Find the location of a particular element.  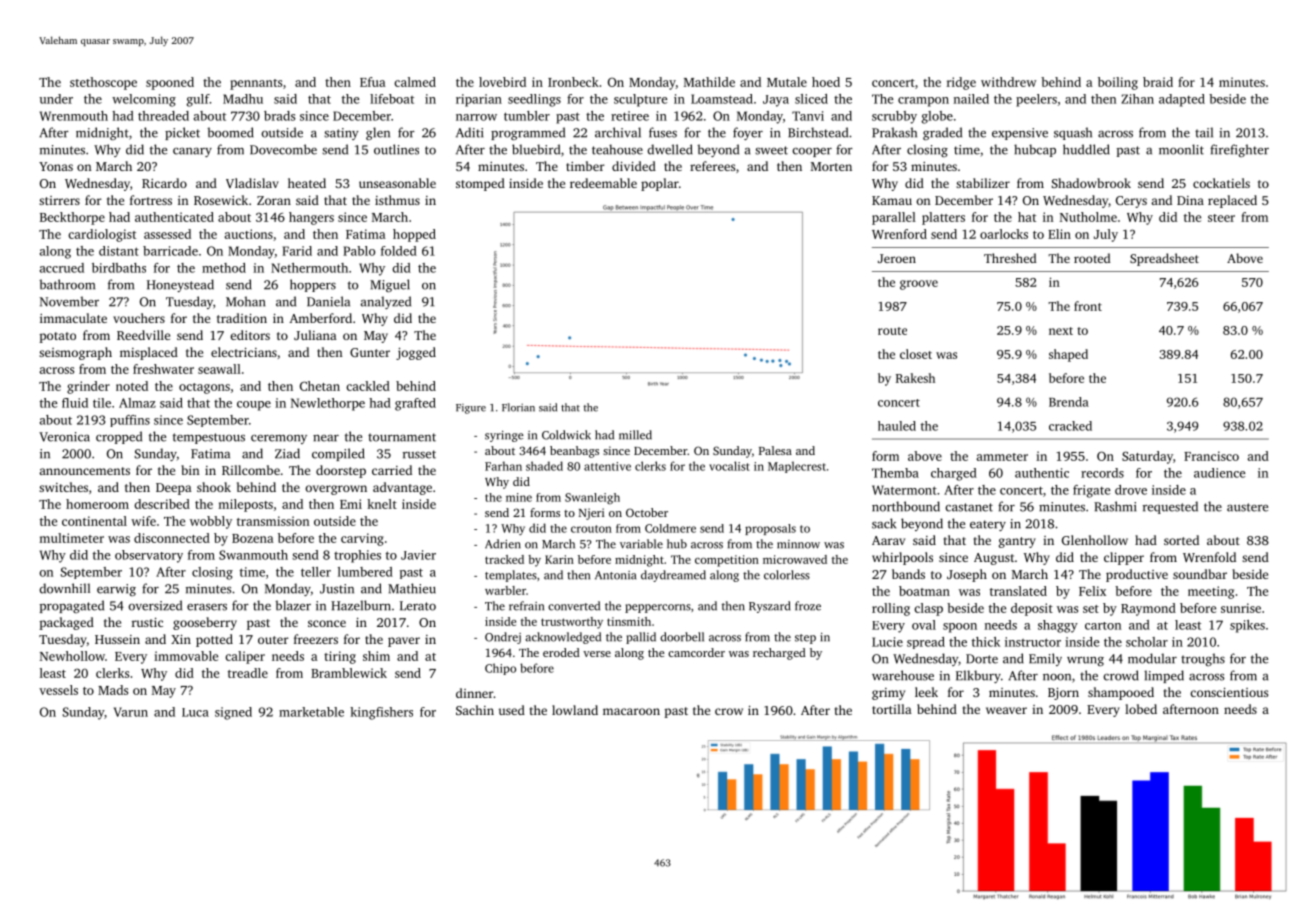

switches is located at coordinates (63, 487).
